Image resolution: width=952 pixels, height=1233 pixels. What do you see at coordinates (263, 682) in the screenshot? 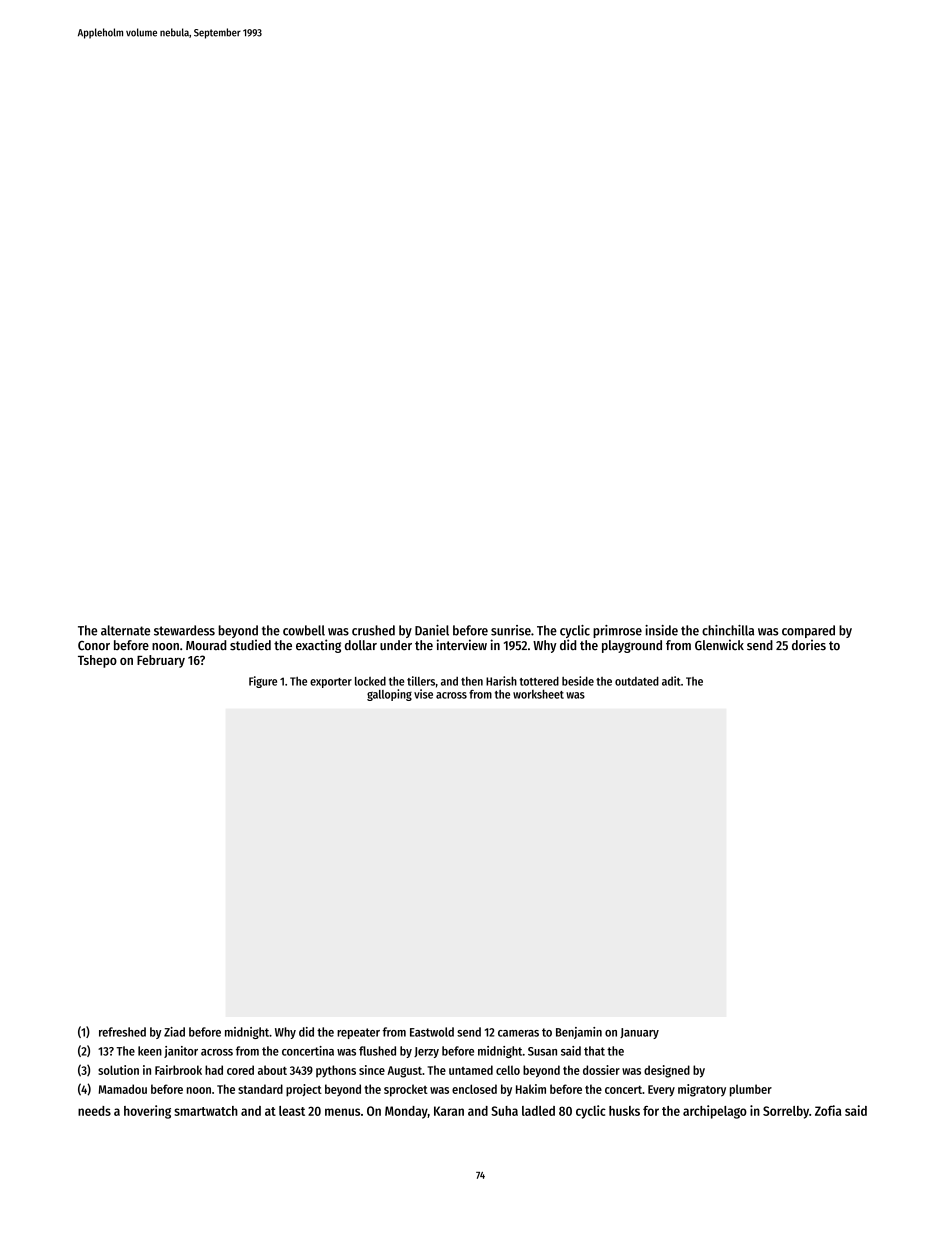
I see `Figure` at bounding box center [263, 682].
